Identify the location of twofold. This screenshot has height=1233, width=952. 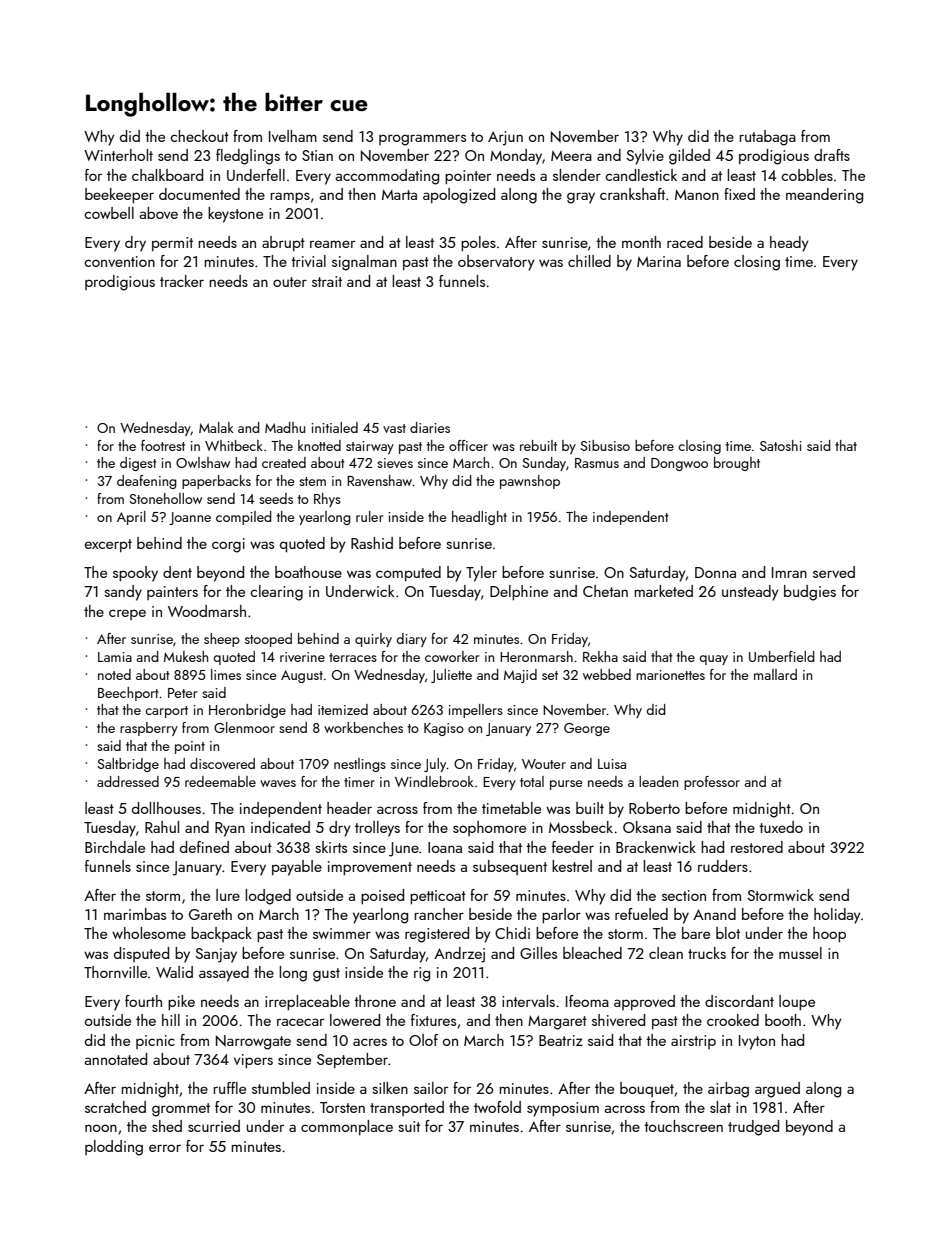
(497, 1107).
